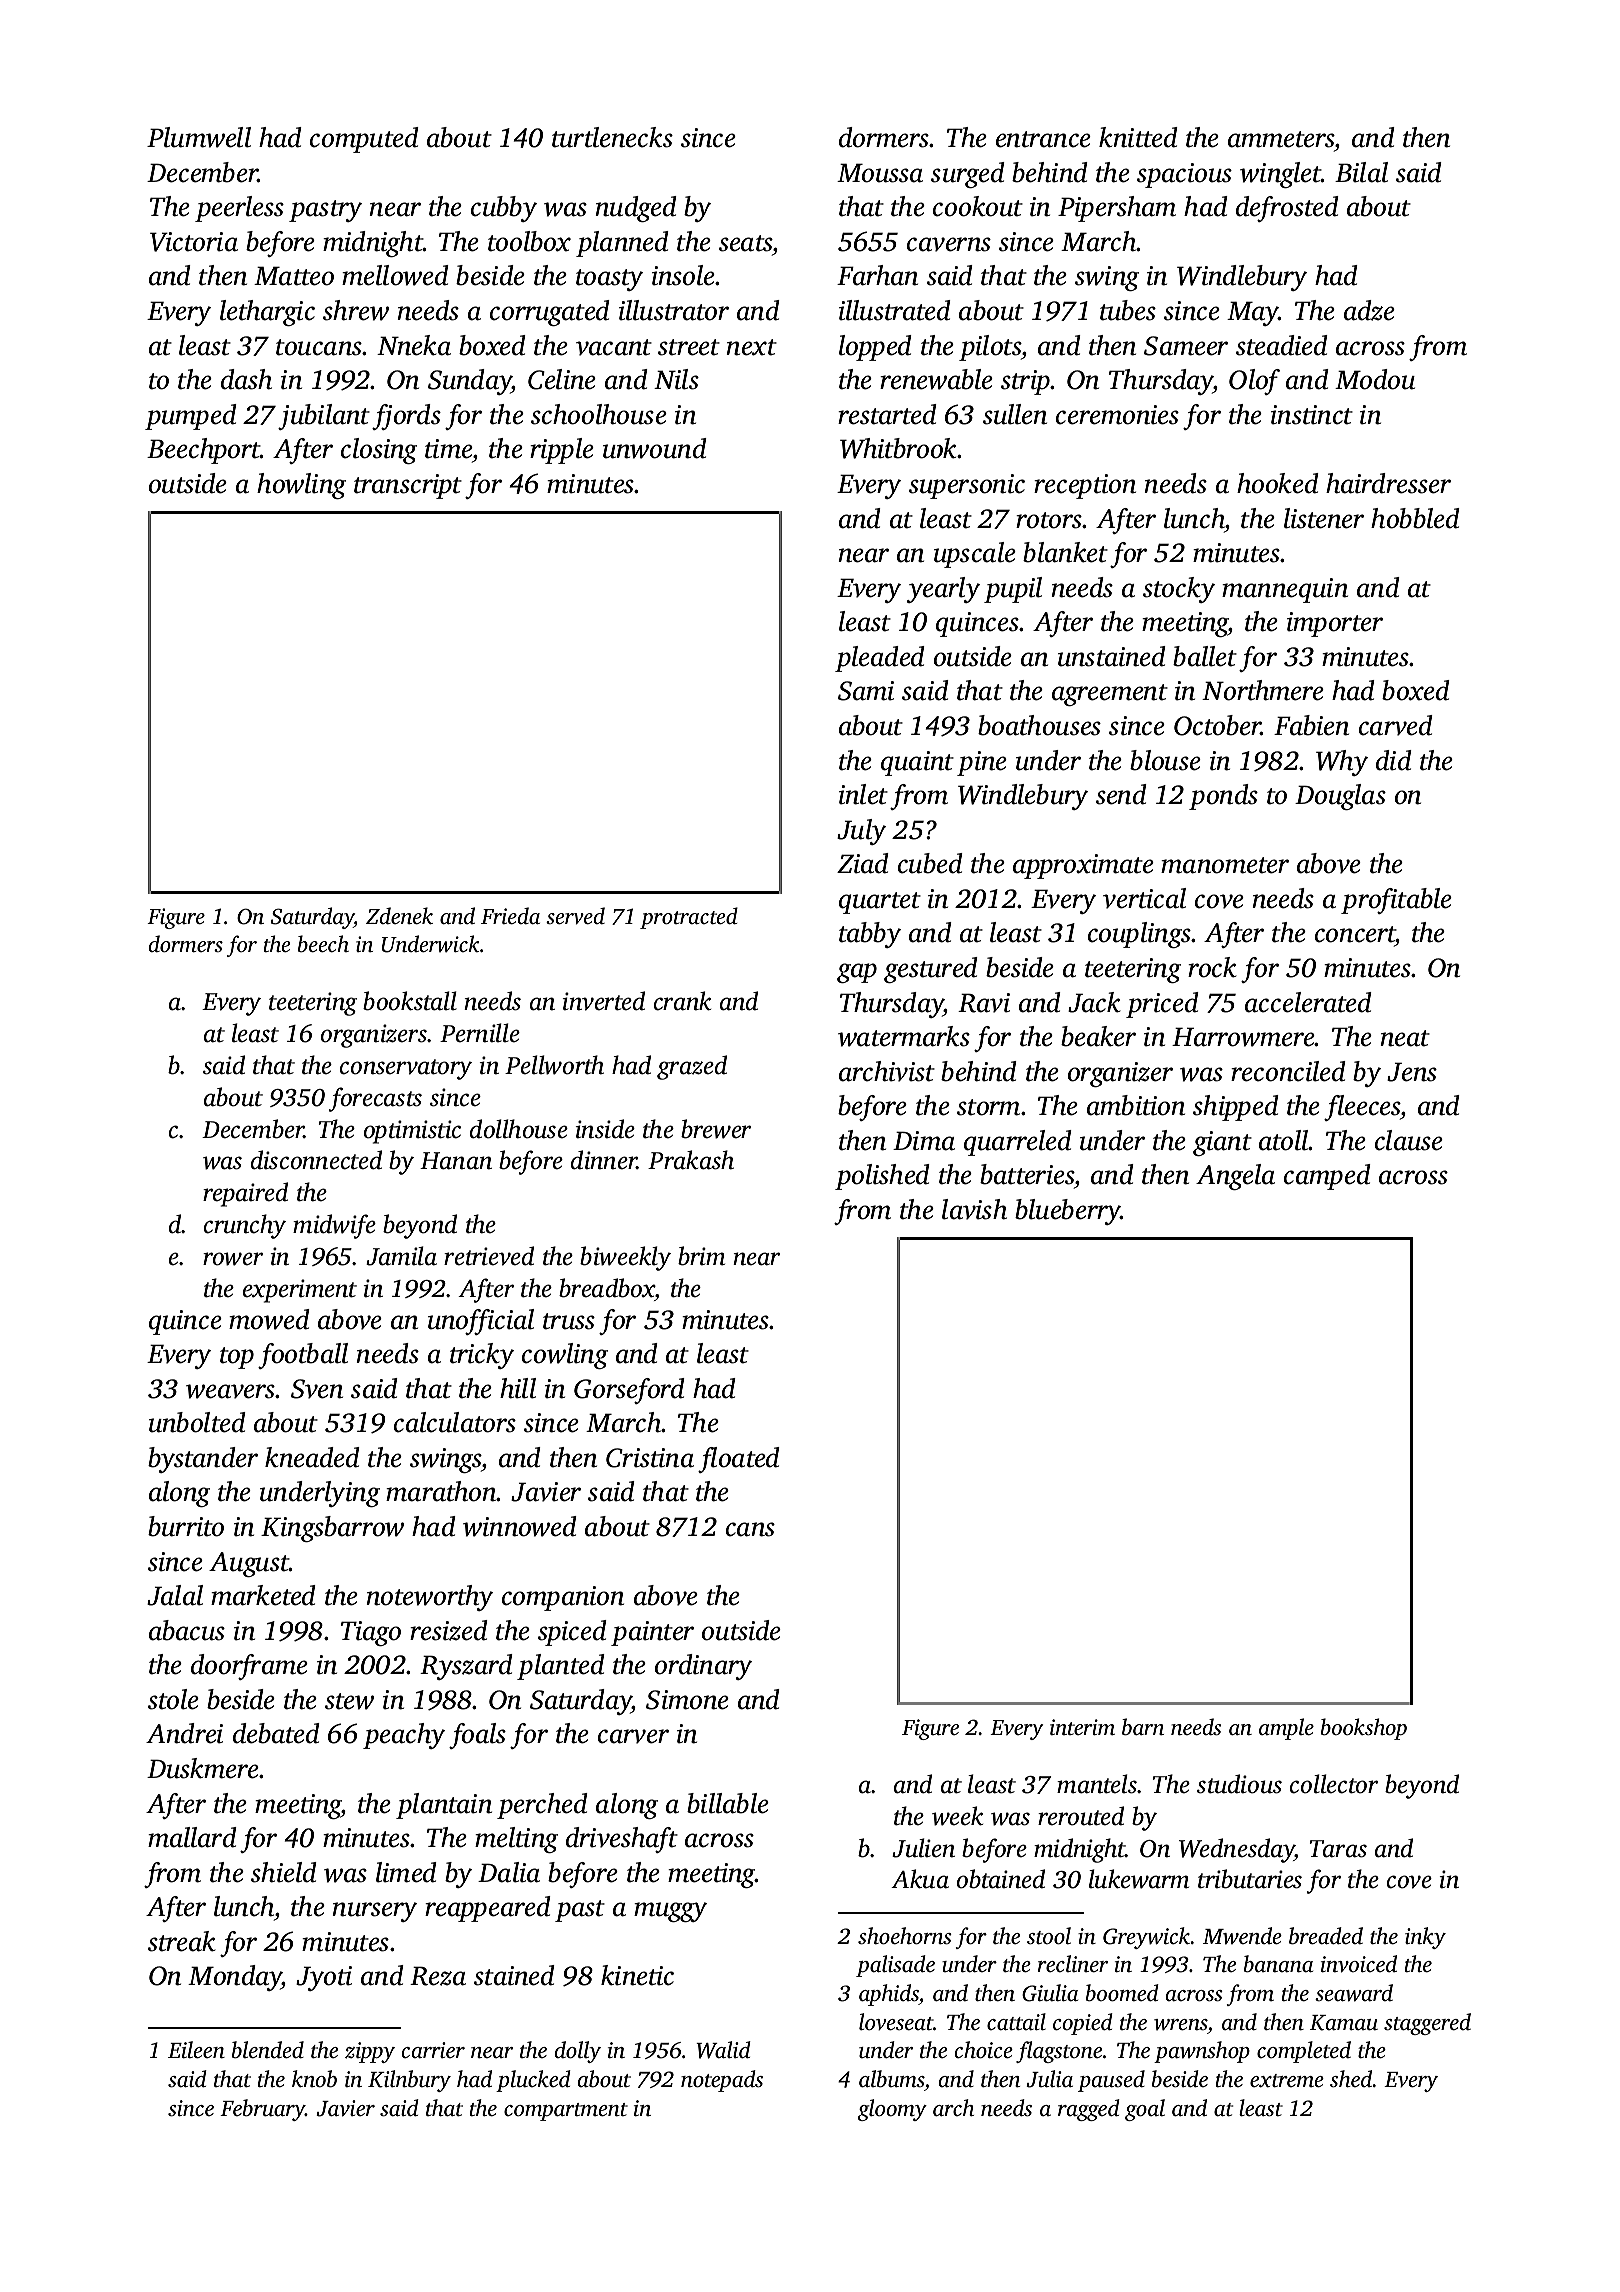 The height and width of the screenshot is (2292, 1620). What do you see at coordinates (974, 1209) in the screenshot?
I see `lavish` at bounding box center [974, 1209].
